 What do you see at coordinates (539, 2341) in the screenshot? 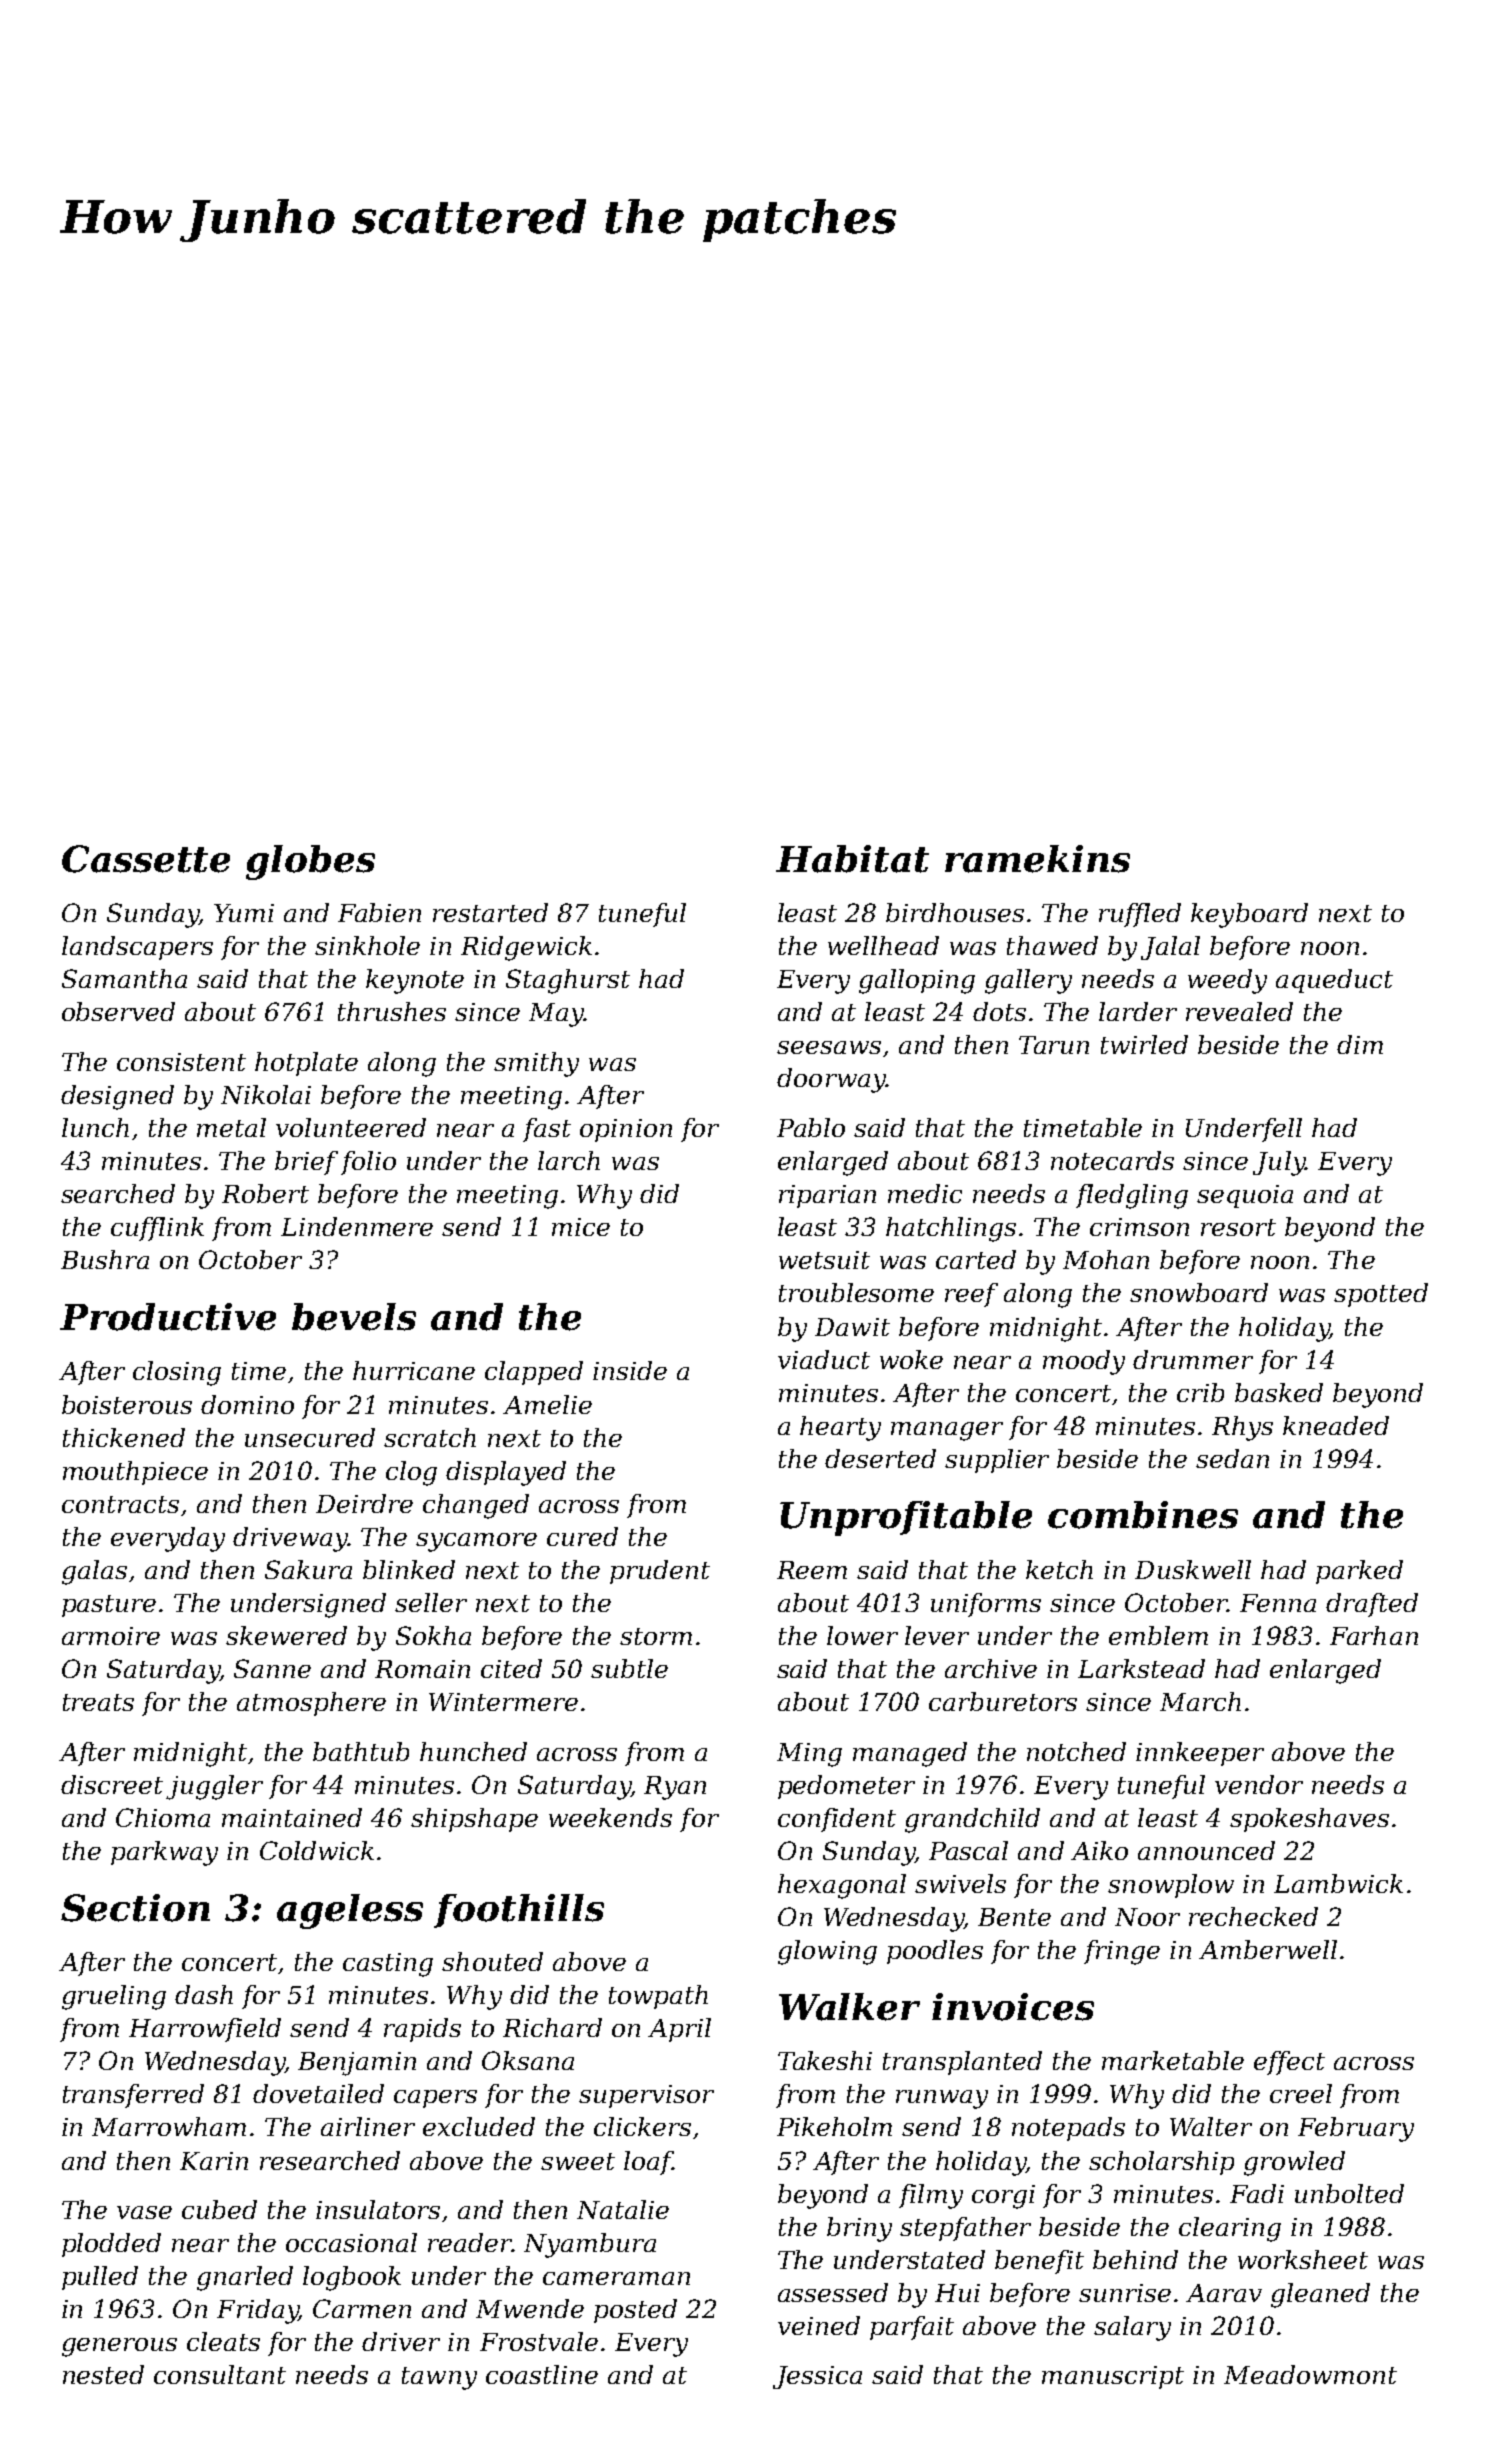
I see `Frostvale` at bounding box center [539, 2341].
